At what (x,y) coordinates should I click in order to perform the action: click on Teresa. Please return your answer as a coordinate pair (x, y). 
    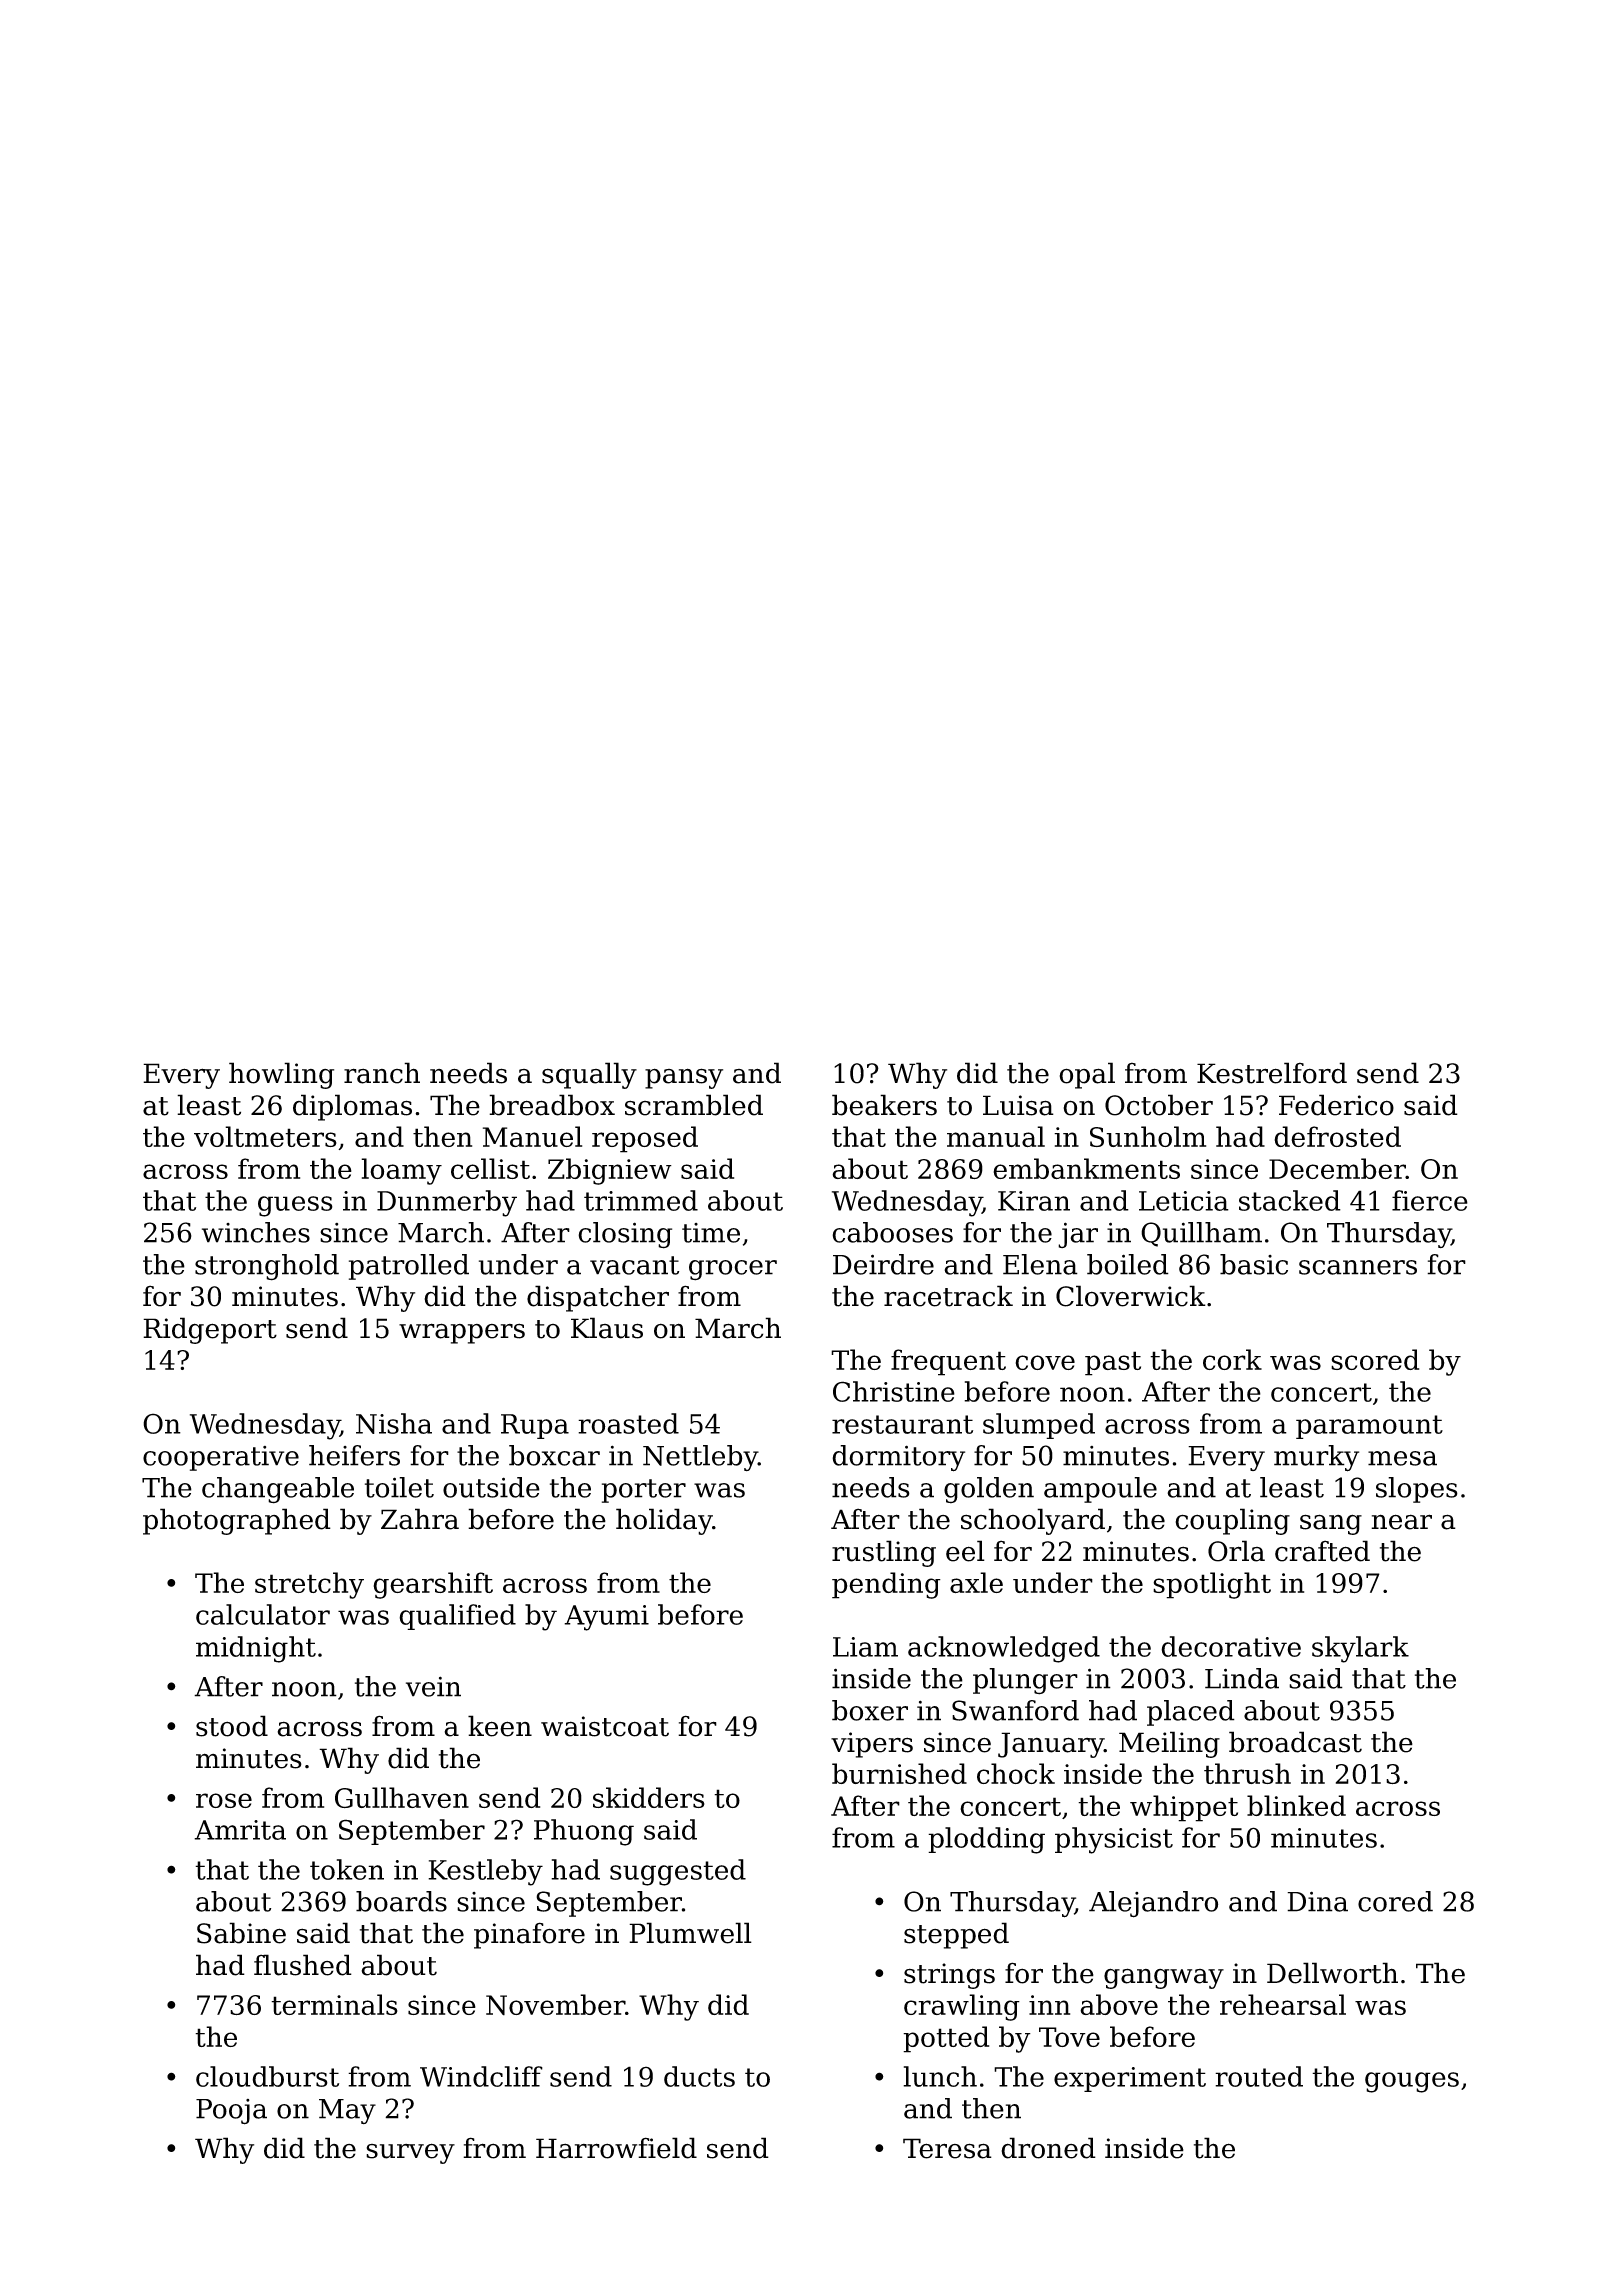
    Looking at the image, I should click on (947, 2148).
